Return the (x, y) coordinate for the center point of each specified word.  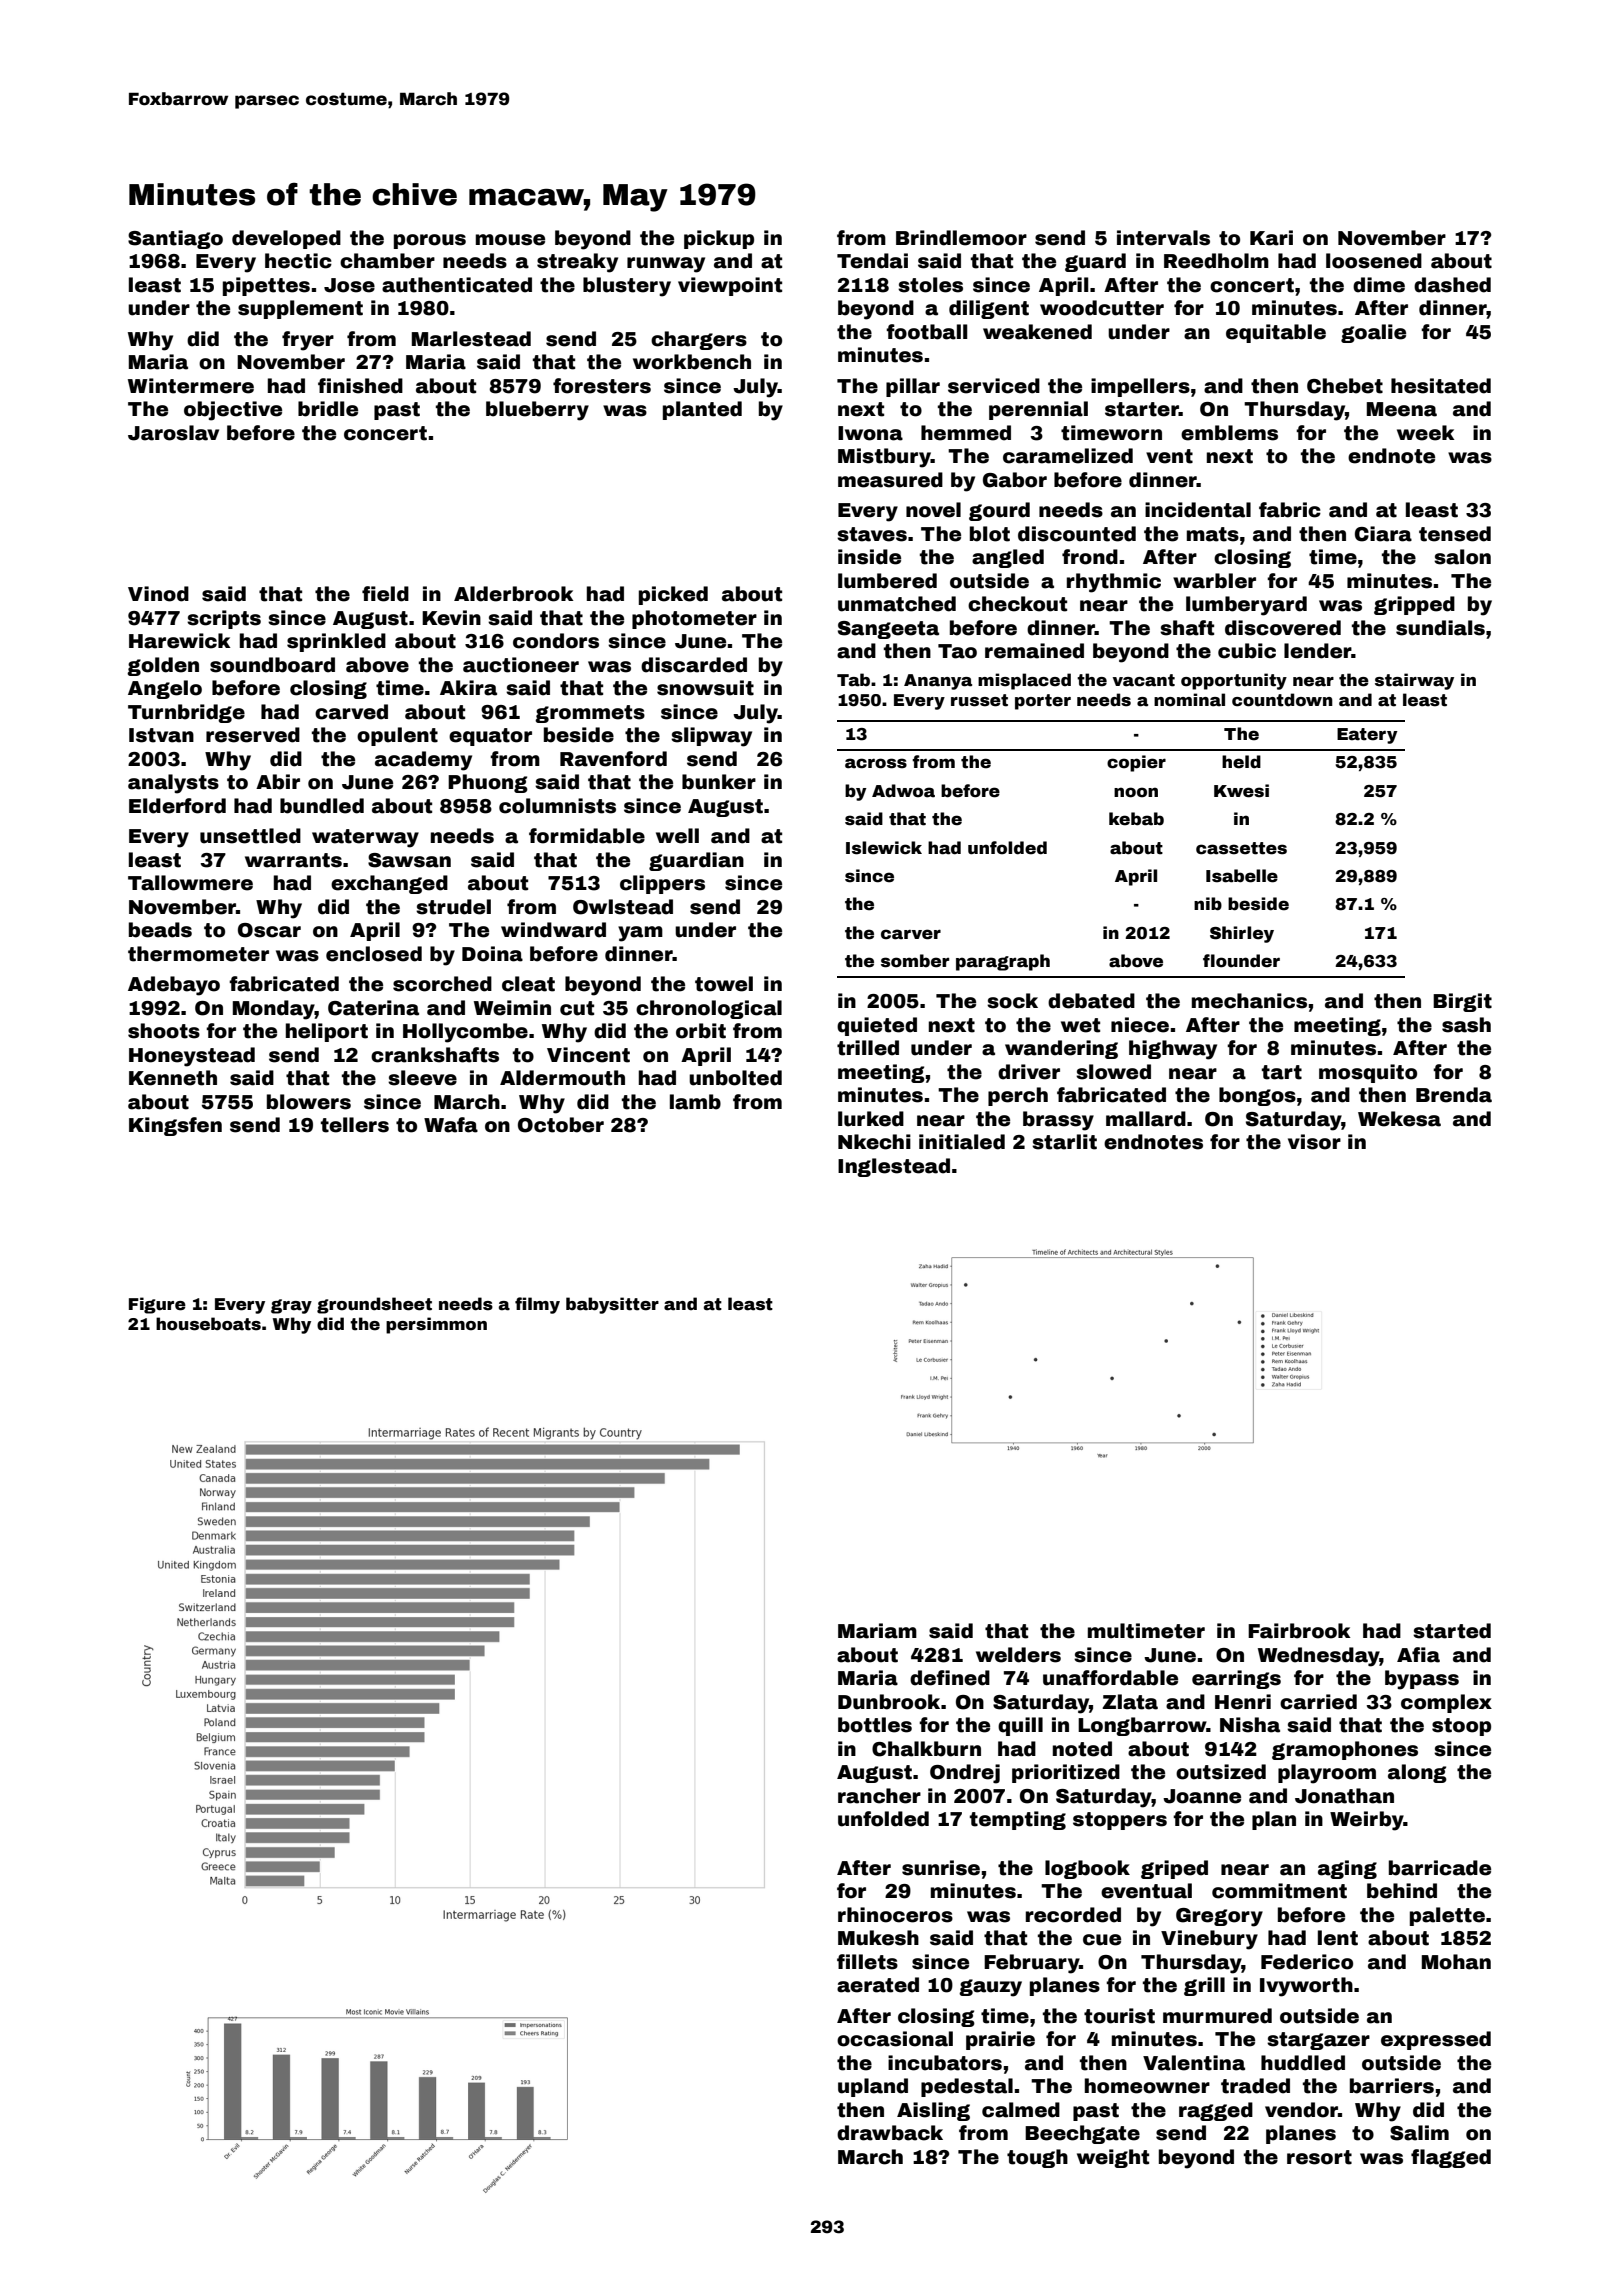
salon (1462, 557)
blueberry (537, 411)
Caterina (373, 1008)
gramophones (1345, 1750)
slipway (711, 737)
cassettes (1241, 848)
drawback (890, 2133)
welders (1018, 1655)
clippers (662, 884)
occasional (895, 2039)
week (1425, 433)
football (926, 332)
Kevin (451, 618)
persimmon (436, 1325)
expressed (1436, 2040)
